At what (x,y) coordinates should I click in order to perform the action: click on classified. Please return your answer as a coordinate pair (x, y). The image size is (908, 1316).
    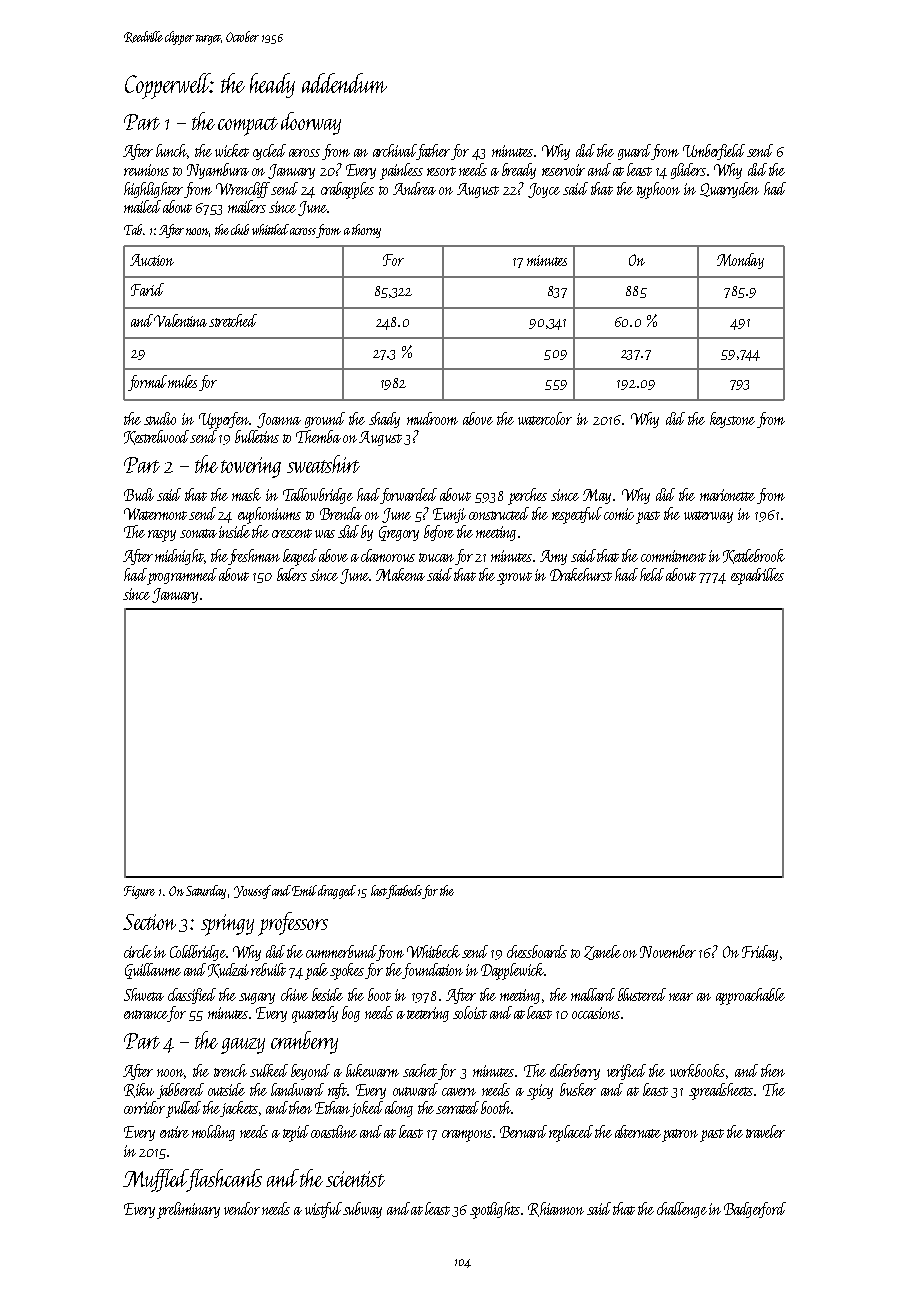
    Looking at the image, I should click on (192, 996).
